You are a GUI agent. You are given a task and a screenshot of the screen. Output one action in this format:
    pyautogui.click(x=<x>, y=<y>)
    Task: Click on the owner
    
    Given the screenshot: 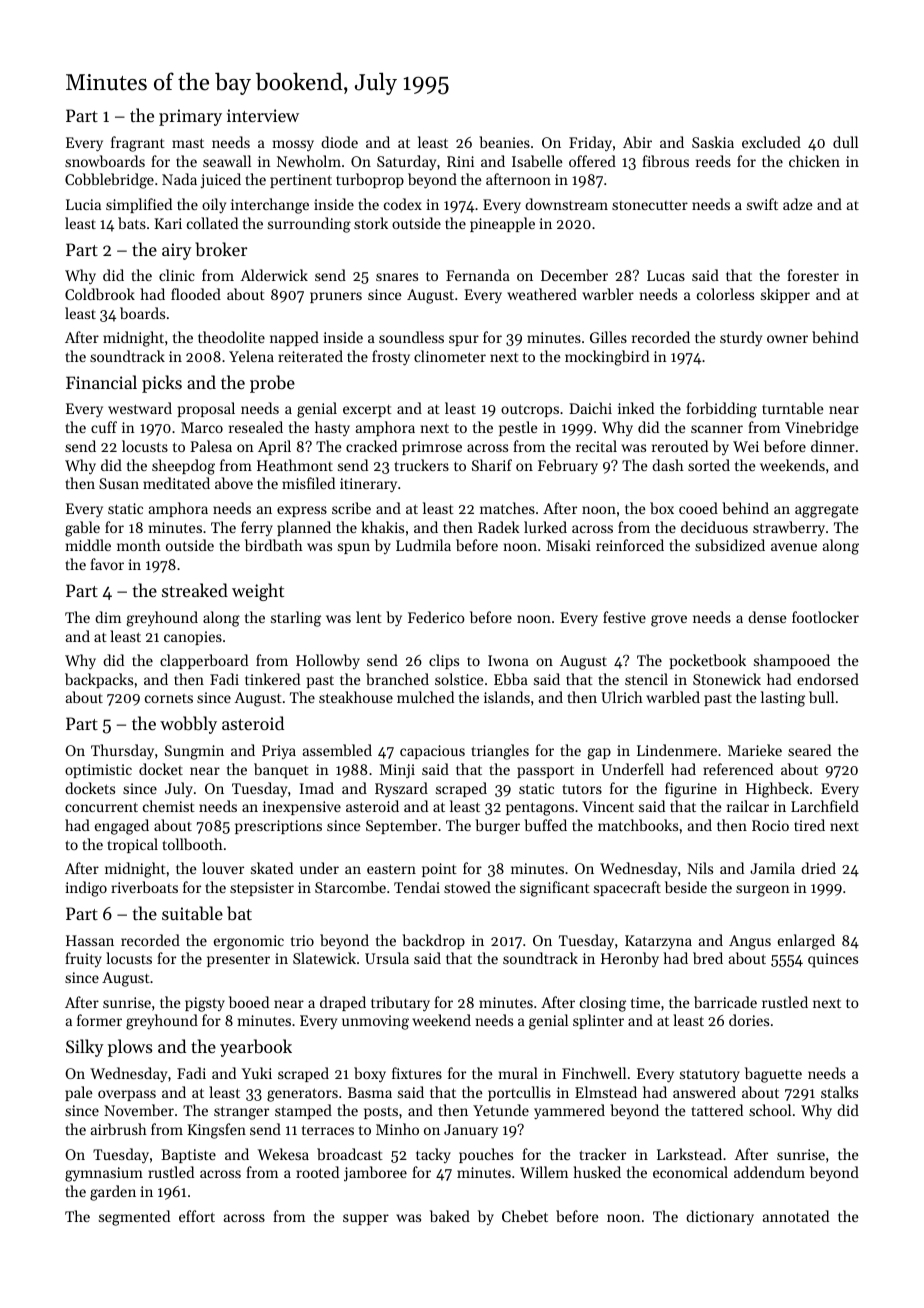 What is the action you would take?
    pyautogui.click(x=787, y=339)
